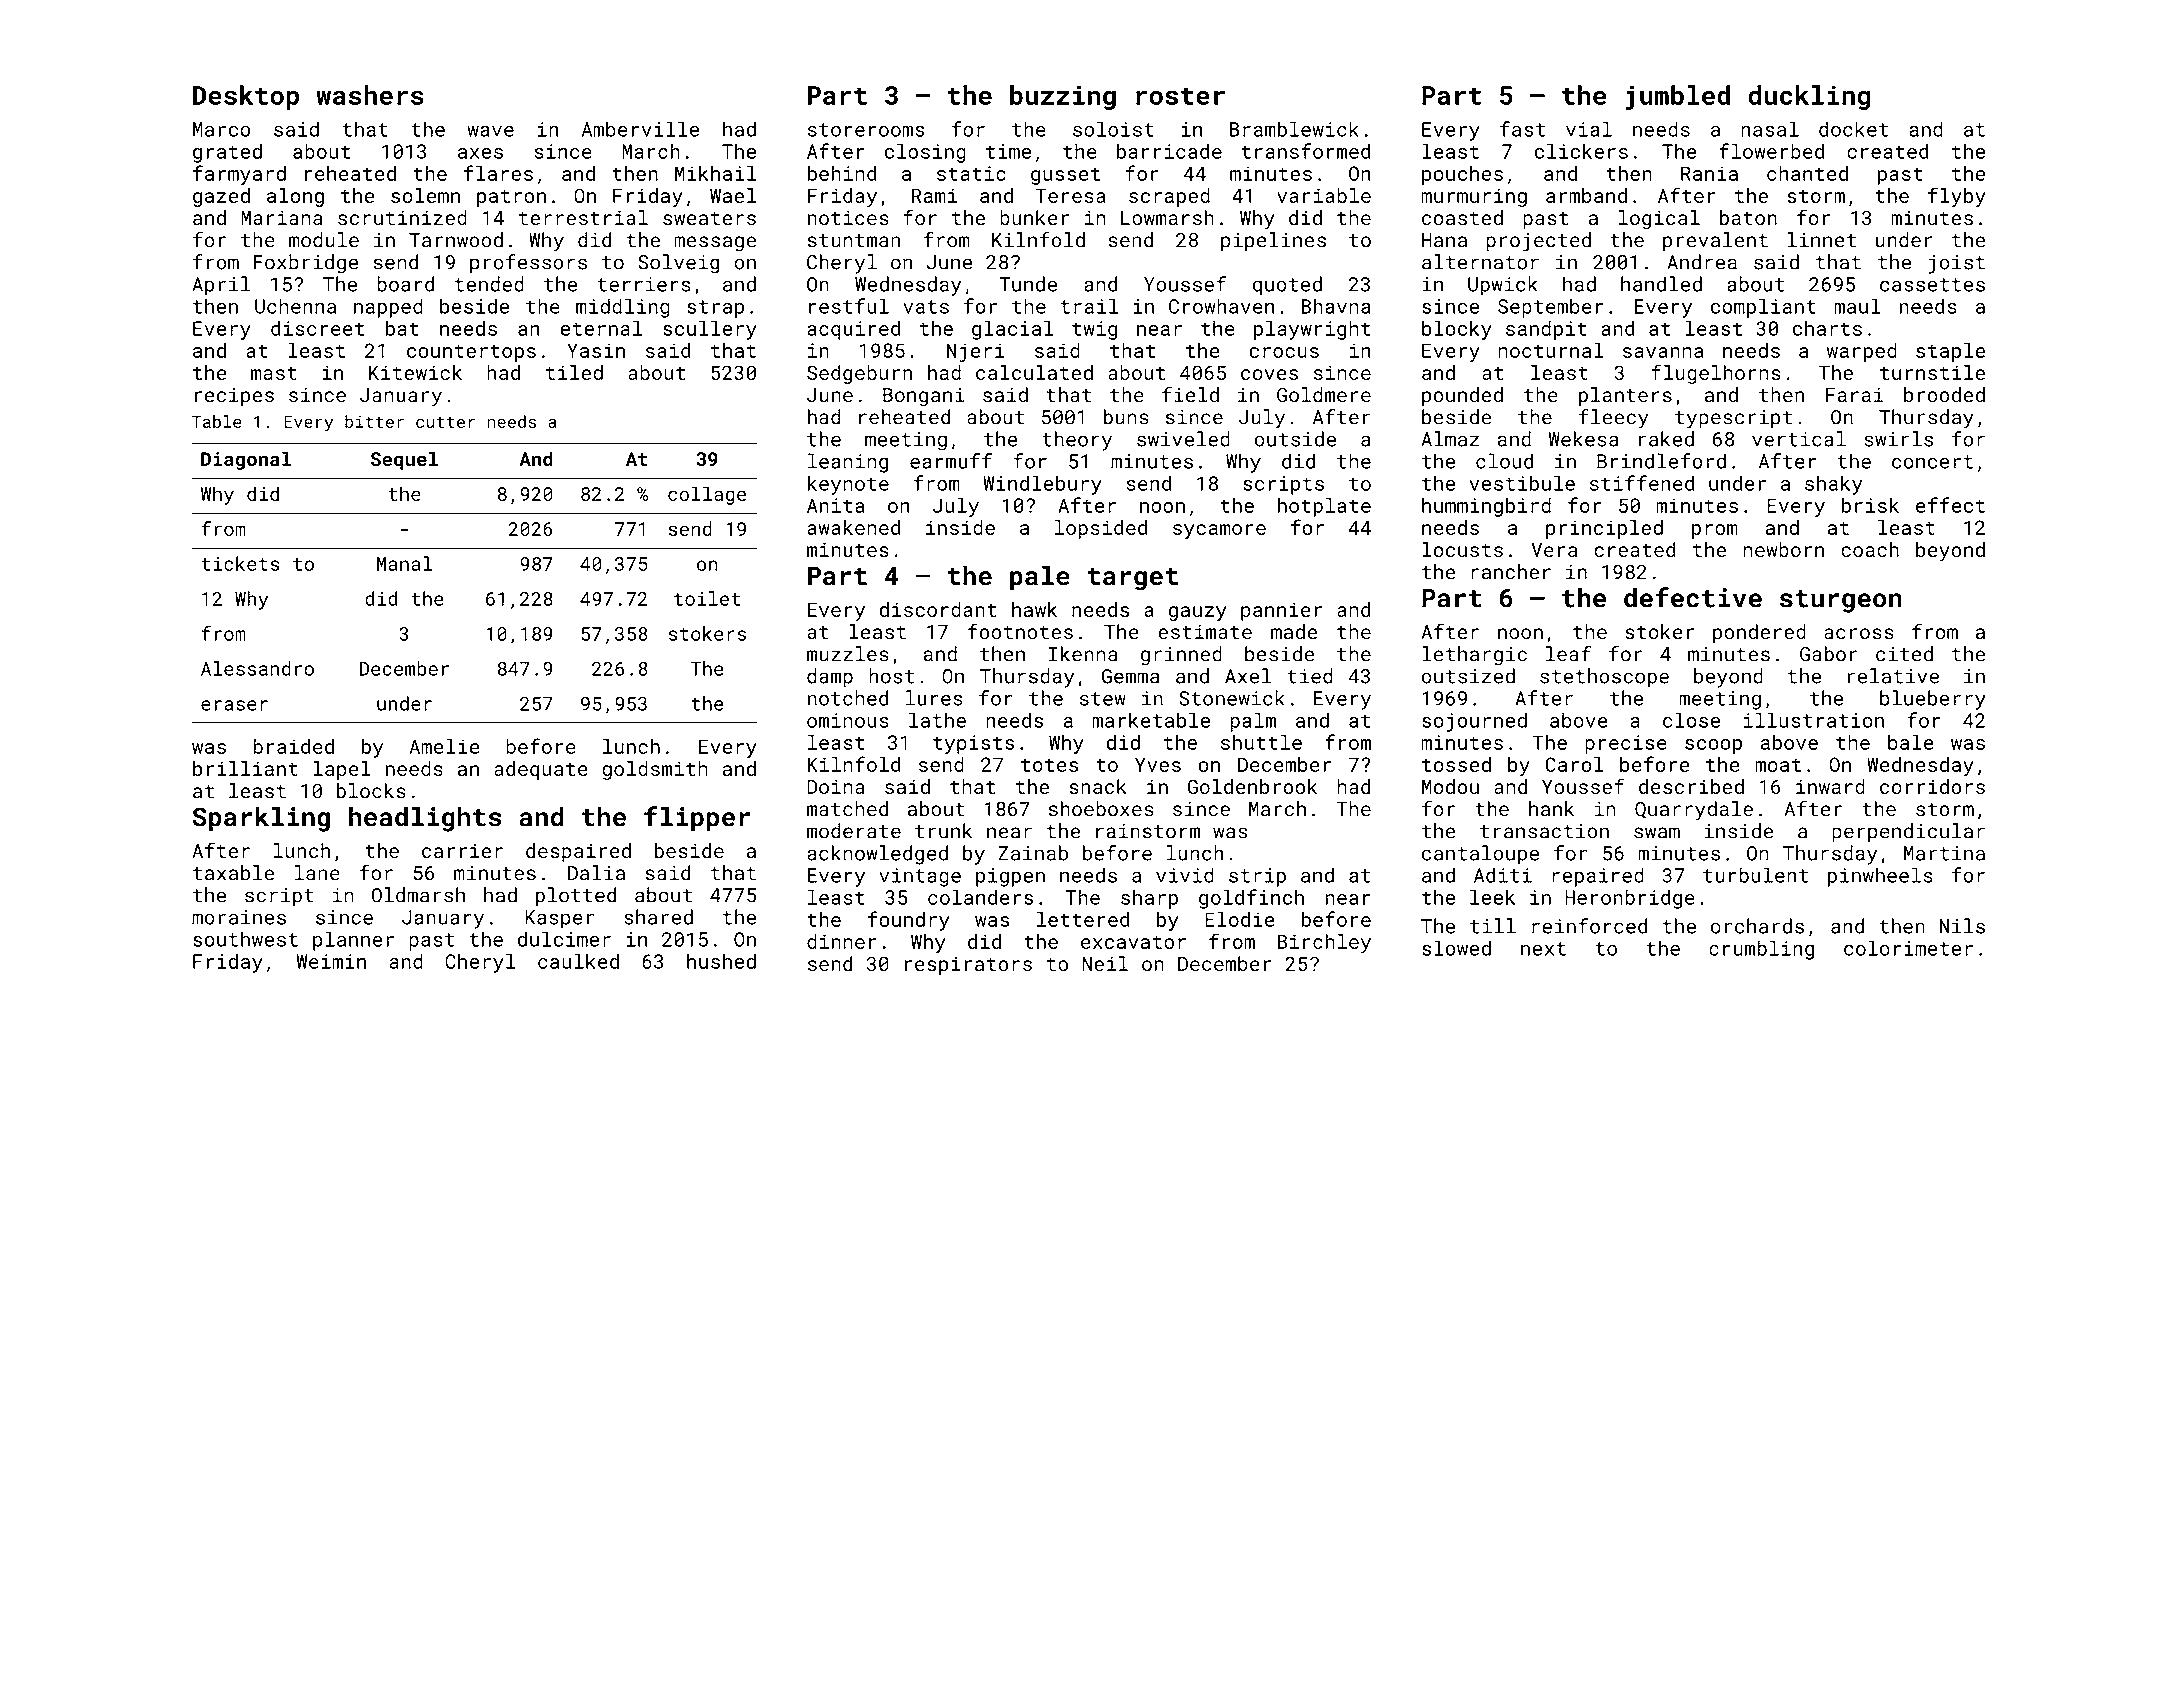  What do you see at coordinates (445, 422) in the image?
I see `cutter` at bounding box center [445, 422].
